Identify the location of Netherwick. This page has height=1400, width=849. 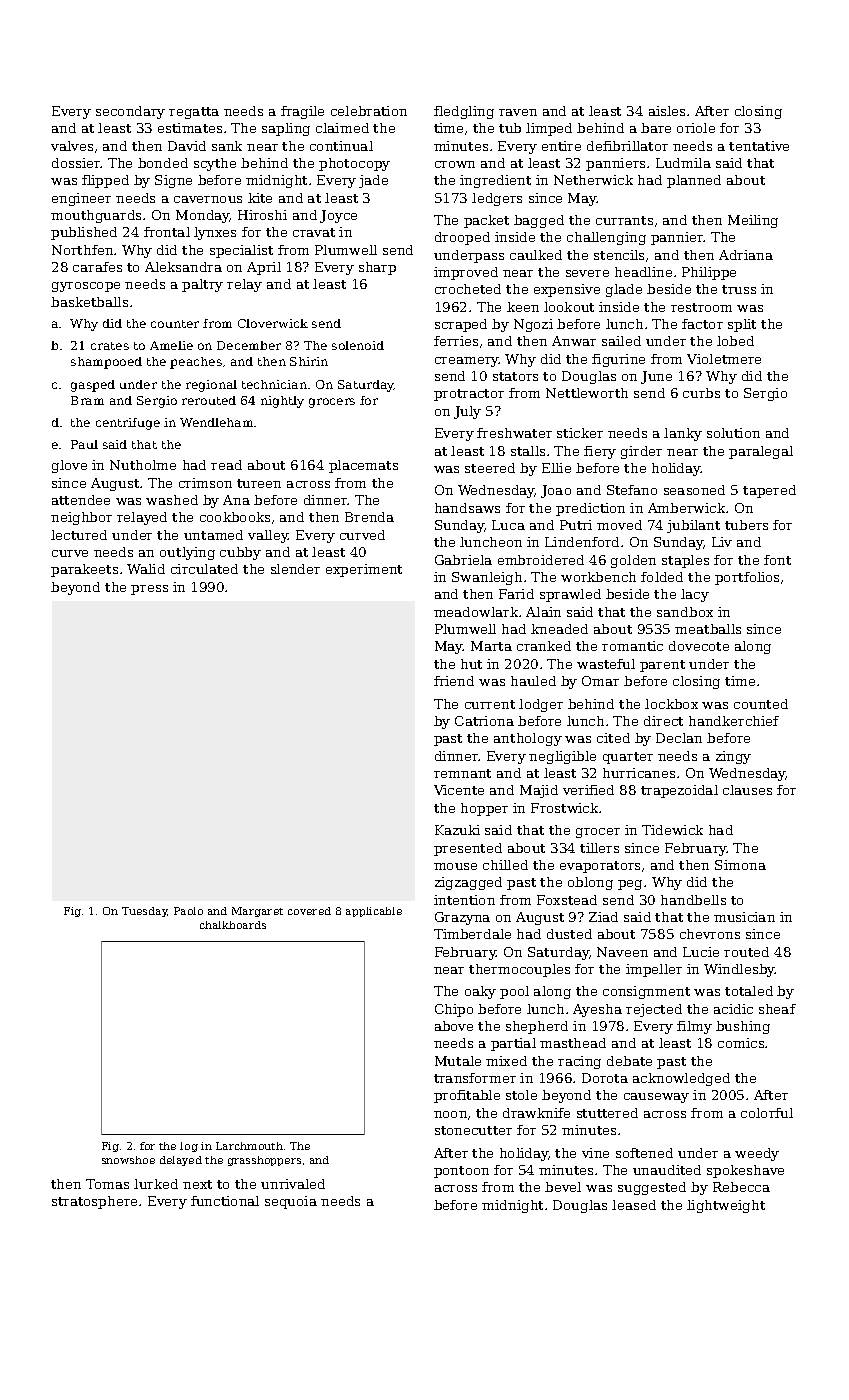
(593, 180).
